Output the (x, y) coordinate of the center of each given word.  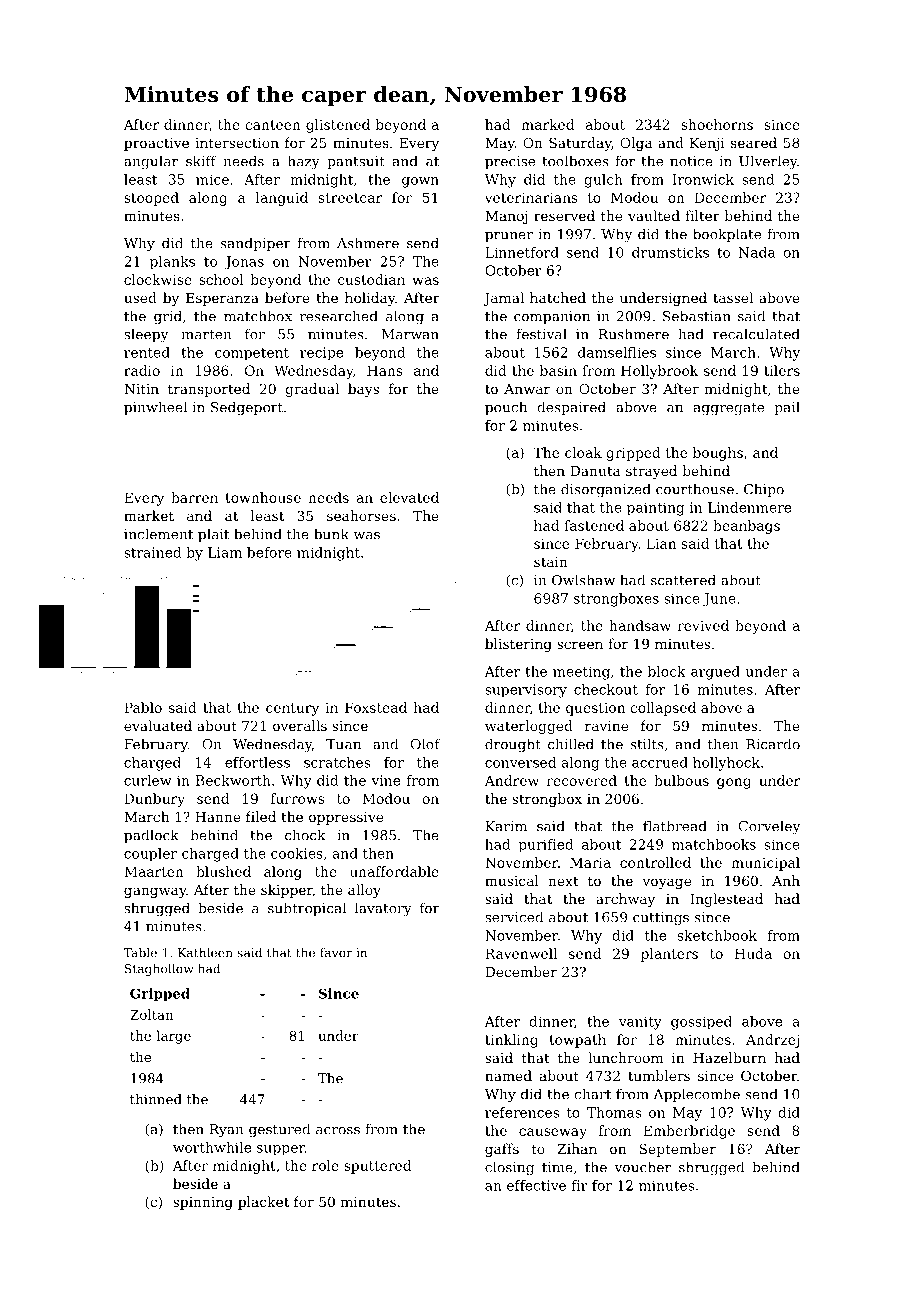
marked (547, 124)
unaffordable (394, 871)
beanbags (746, 527)
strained (152, 552)
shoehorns (717, 124)
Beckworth (233, 780)
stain (551, 562)
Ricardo (773, 744)
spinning (203, 1203)
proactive (156, 144)
